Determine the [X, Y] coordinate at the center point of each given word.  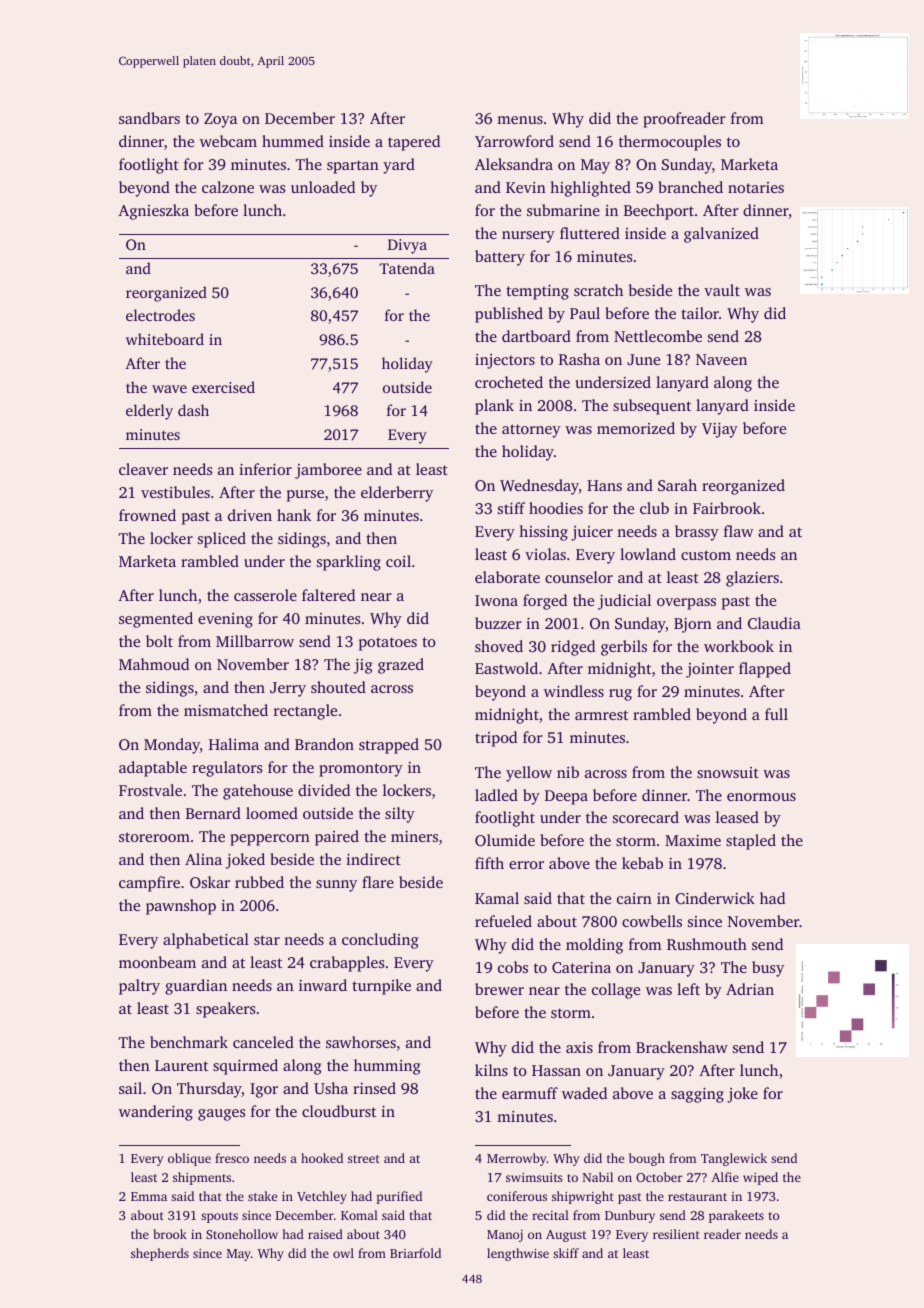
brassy [697, 533]
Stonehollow [242, 1234]
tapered [414, 143]
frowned [147, 515]
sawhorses [361, 1042]
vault [722, 290]
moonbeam [157, 962]
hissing [543, 533]
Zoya [220, 120]
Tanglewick [734, 1159]
